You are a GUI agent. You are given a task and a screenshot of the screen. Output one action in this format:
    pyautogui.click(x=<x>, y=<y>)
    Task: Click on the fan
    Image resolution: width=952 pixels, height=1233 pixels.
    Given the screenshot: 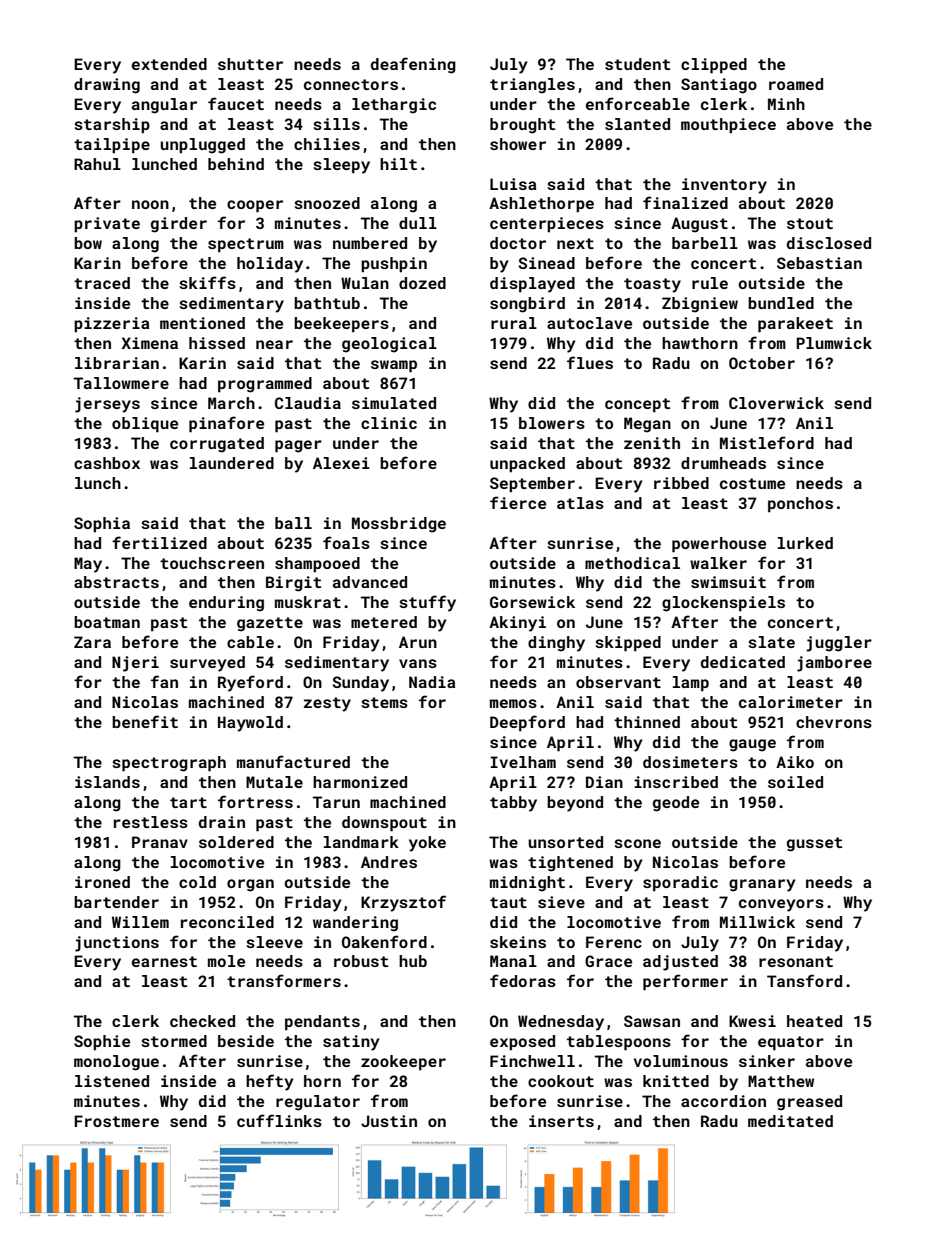 What is the action you would take?
    pyautogui.click(x=164, y=681)
